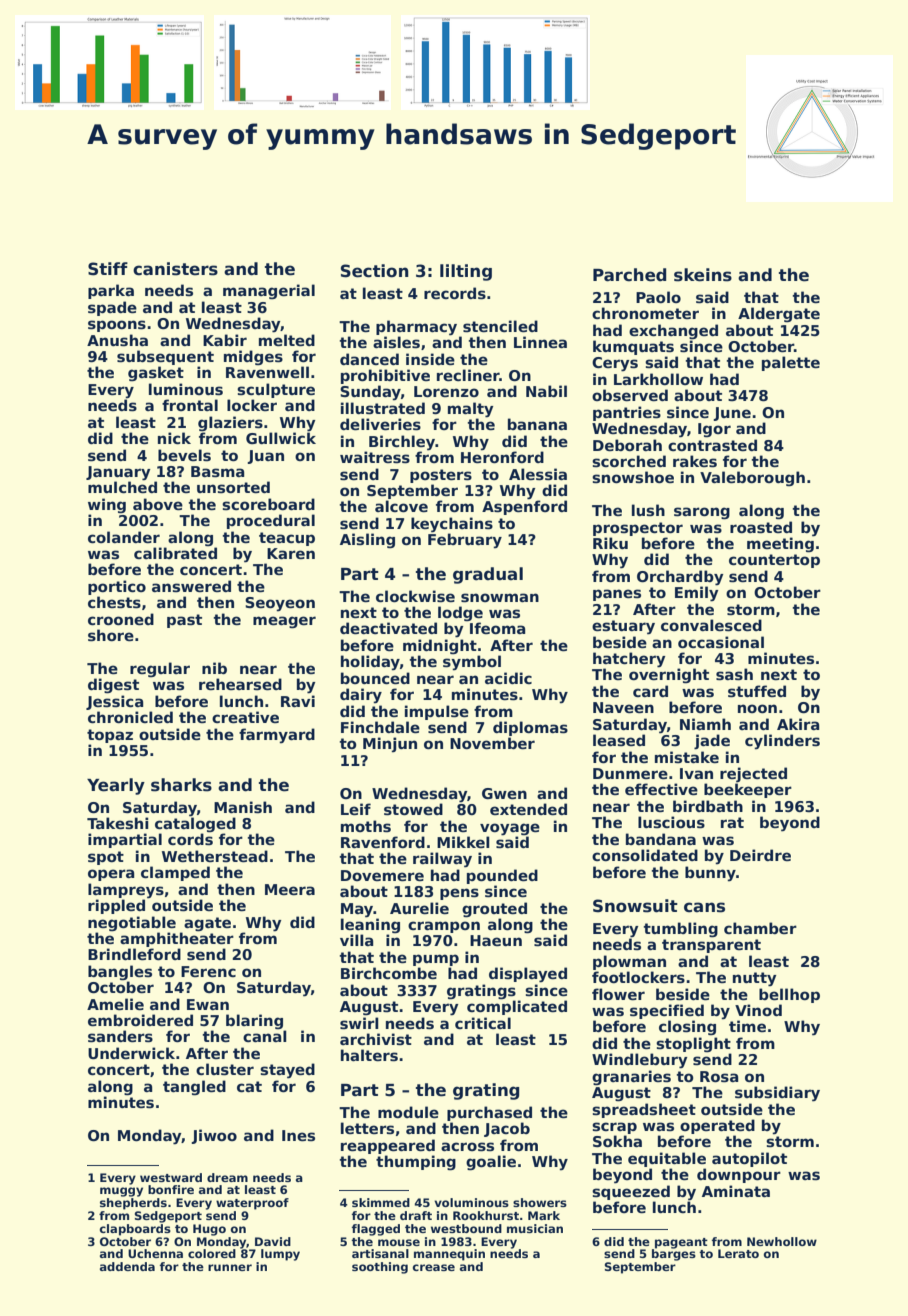 The width and height of the screenshot is (908, 1316). What do you see at coordinates (789, 995) in the screenshot?
I see `bellhop` at bounding box center [789, 995].
